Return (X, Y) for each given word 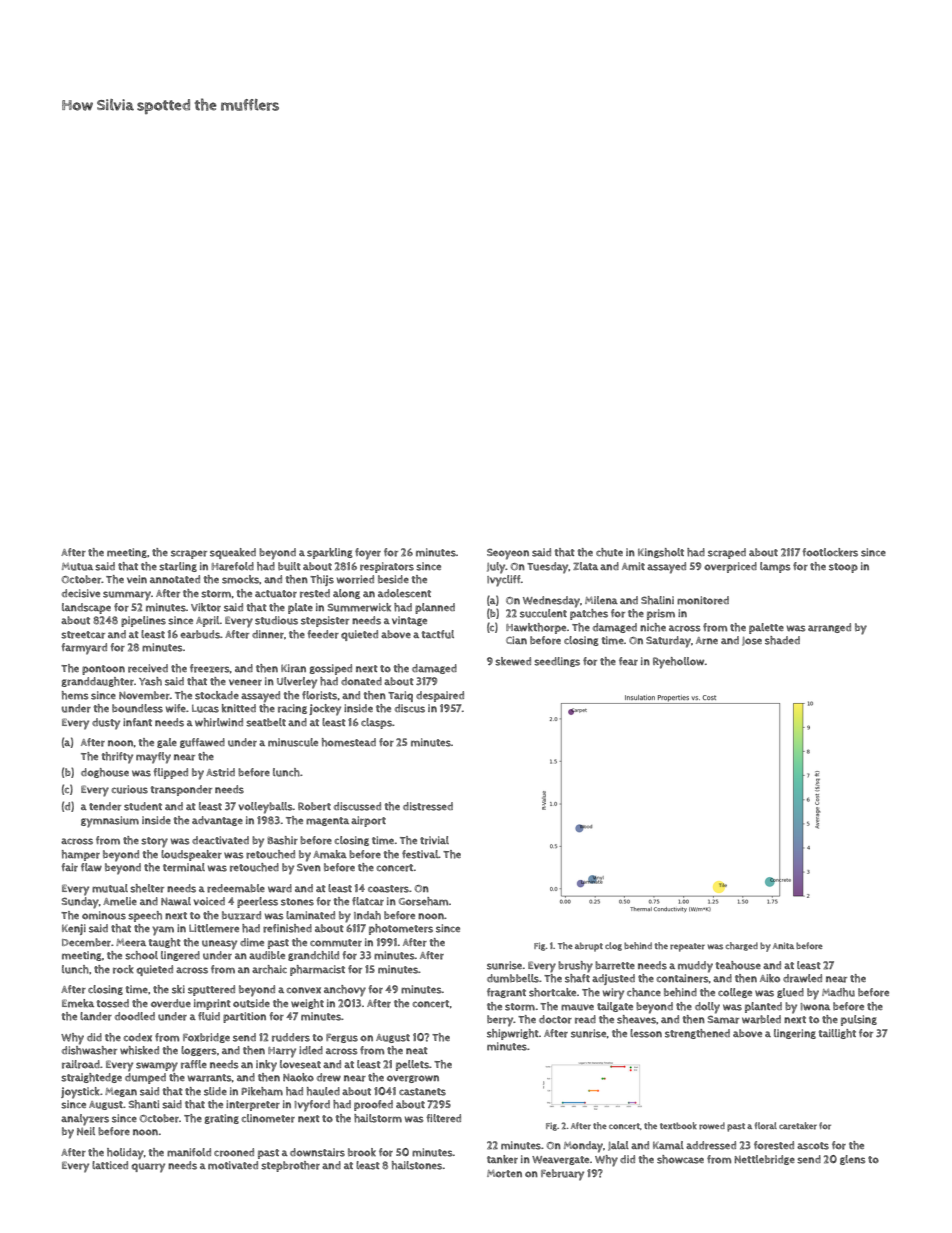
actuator (276, 594)
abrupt (589, 947)
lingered (180, 956)
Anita (783, 945)
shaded (782, 640)
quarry (148, 1168)
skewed (513, 661)
